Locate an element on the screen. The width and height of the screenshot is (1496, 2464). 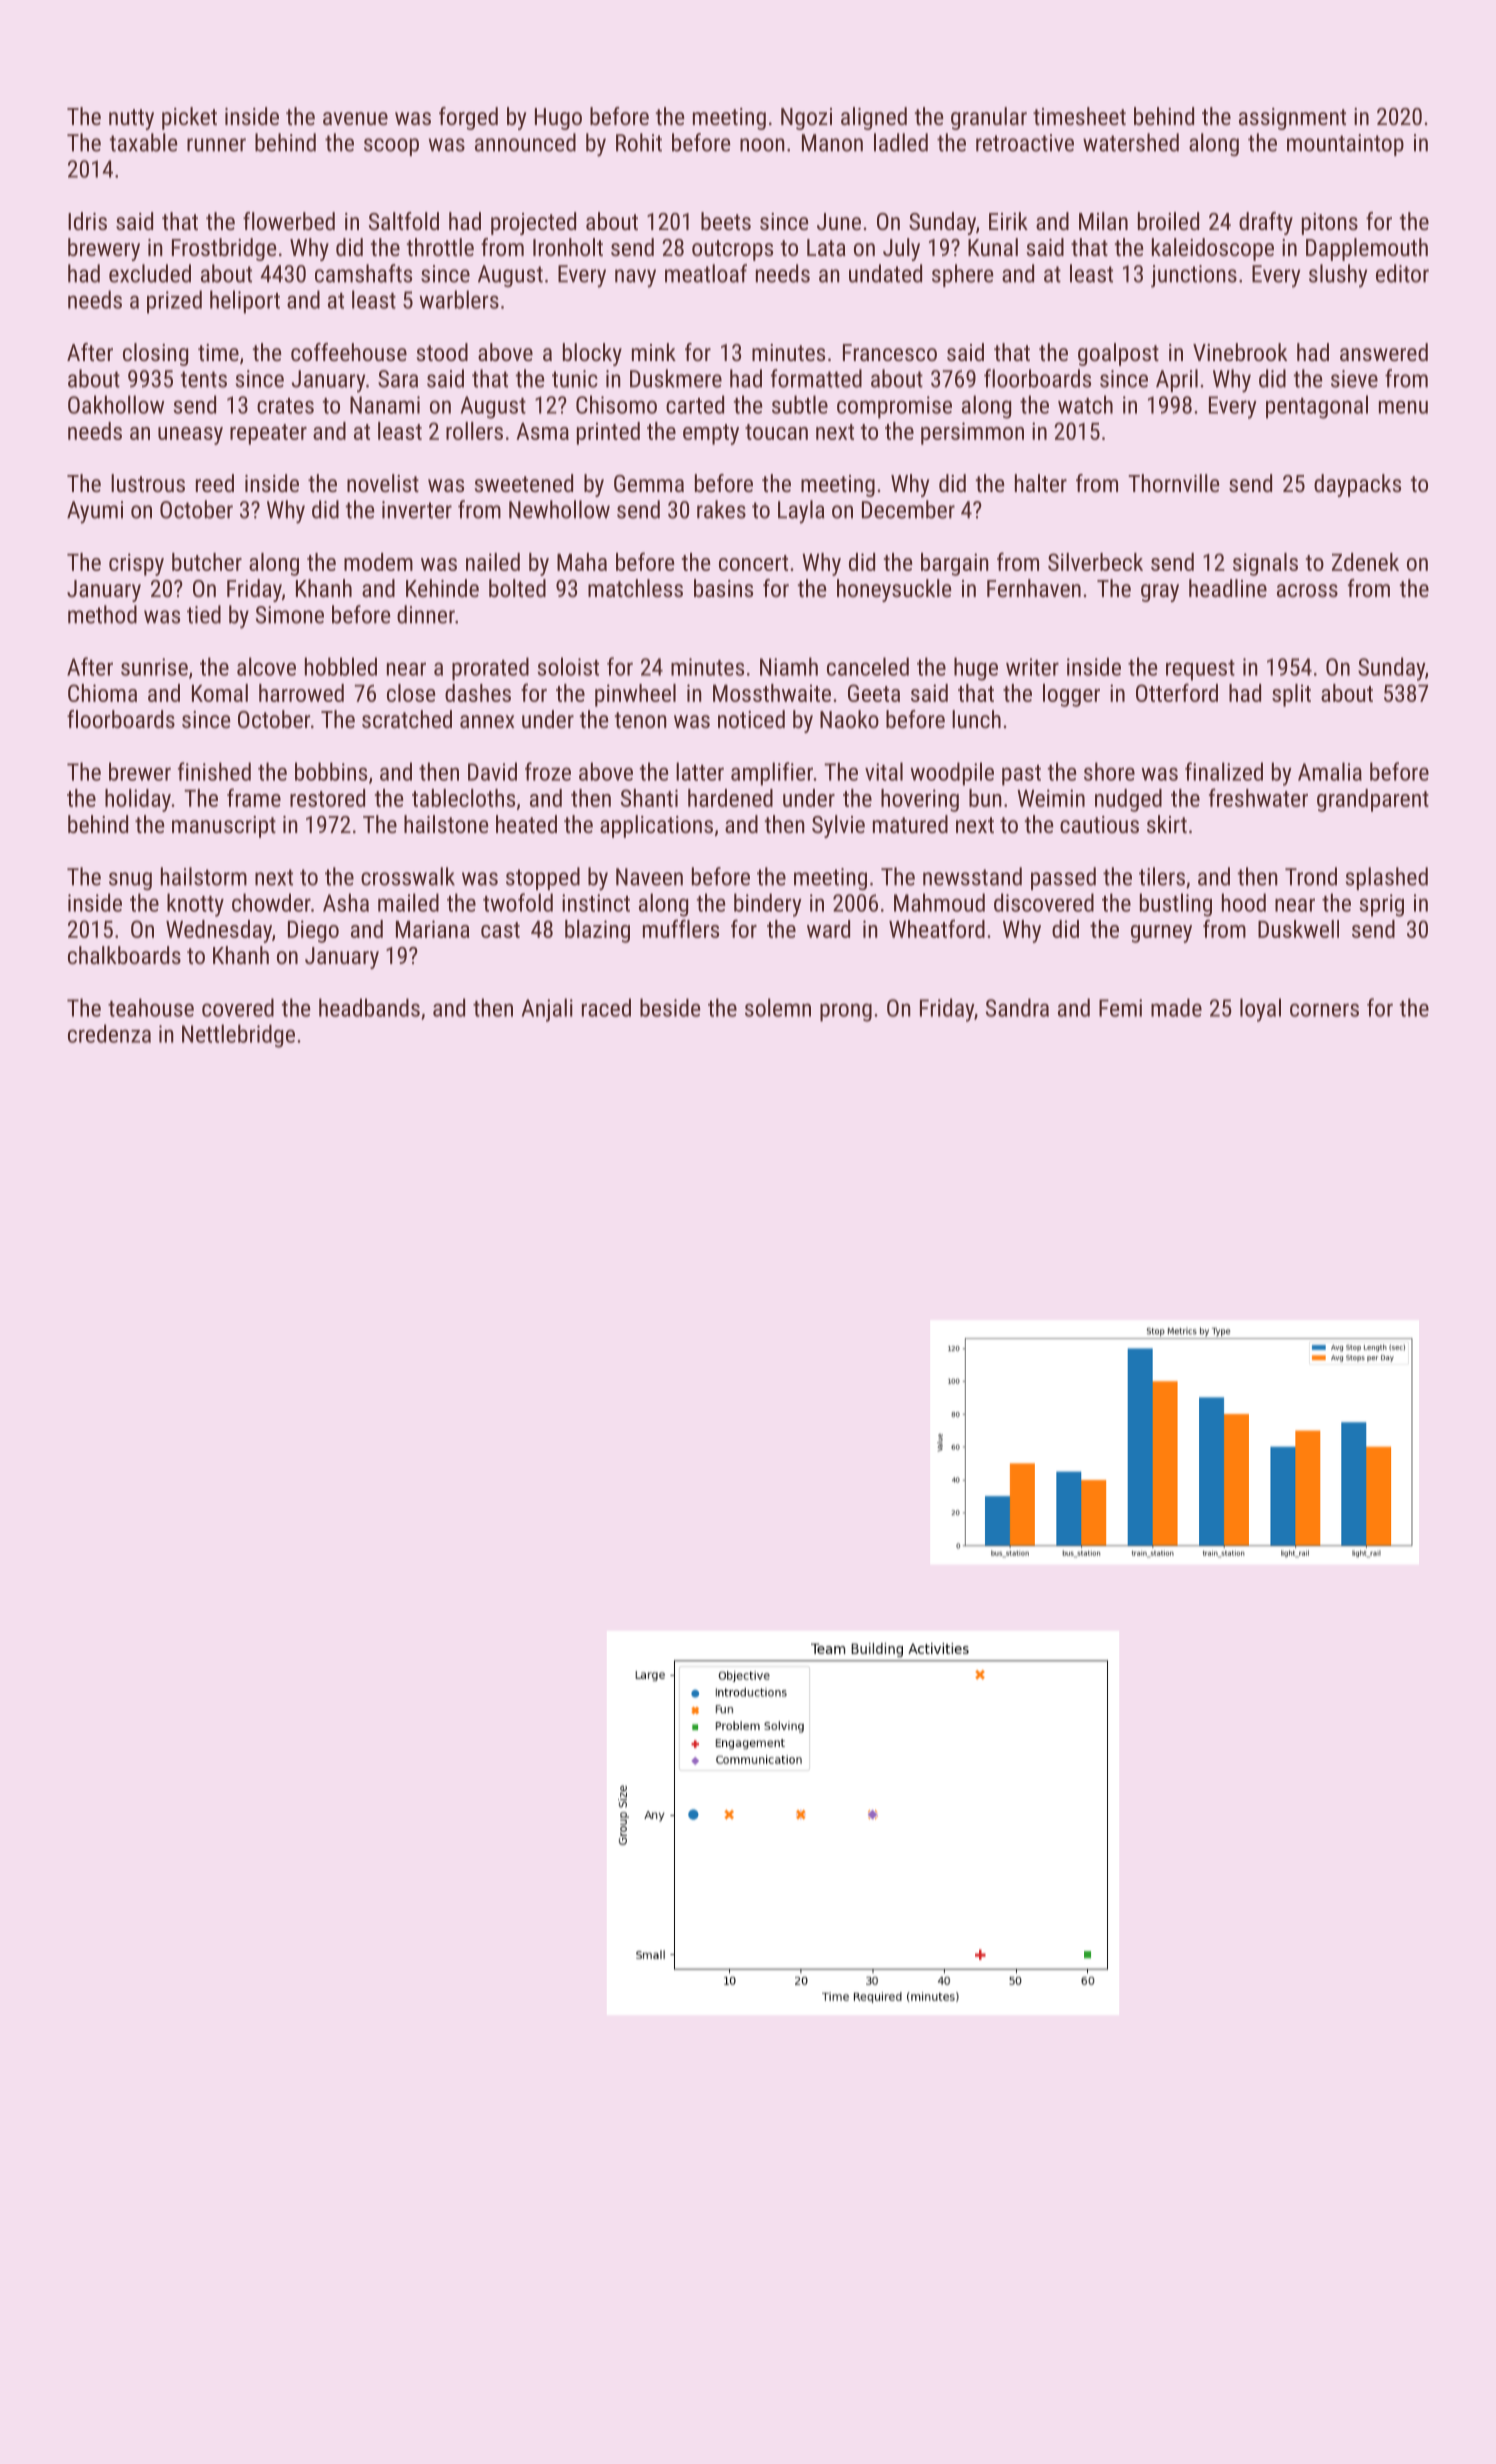
camshafts is located at coordinates (363, 273).
